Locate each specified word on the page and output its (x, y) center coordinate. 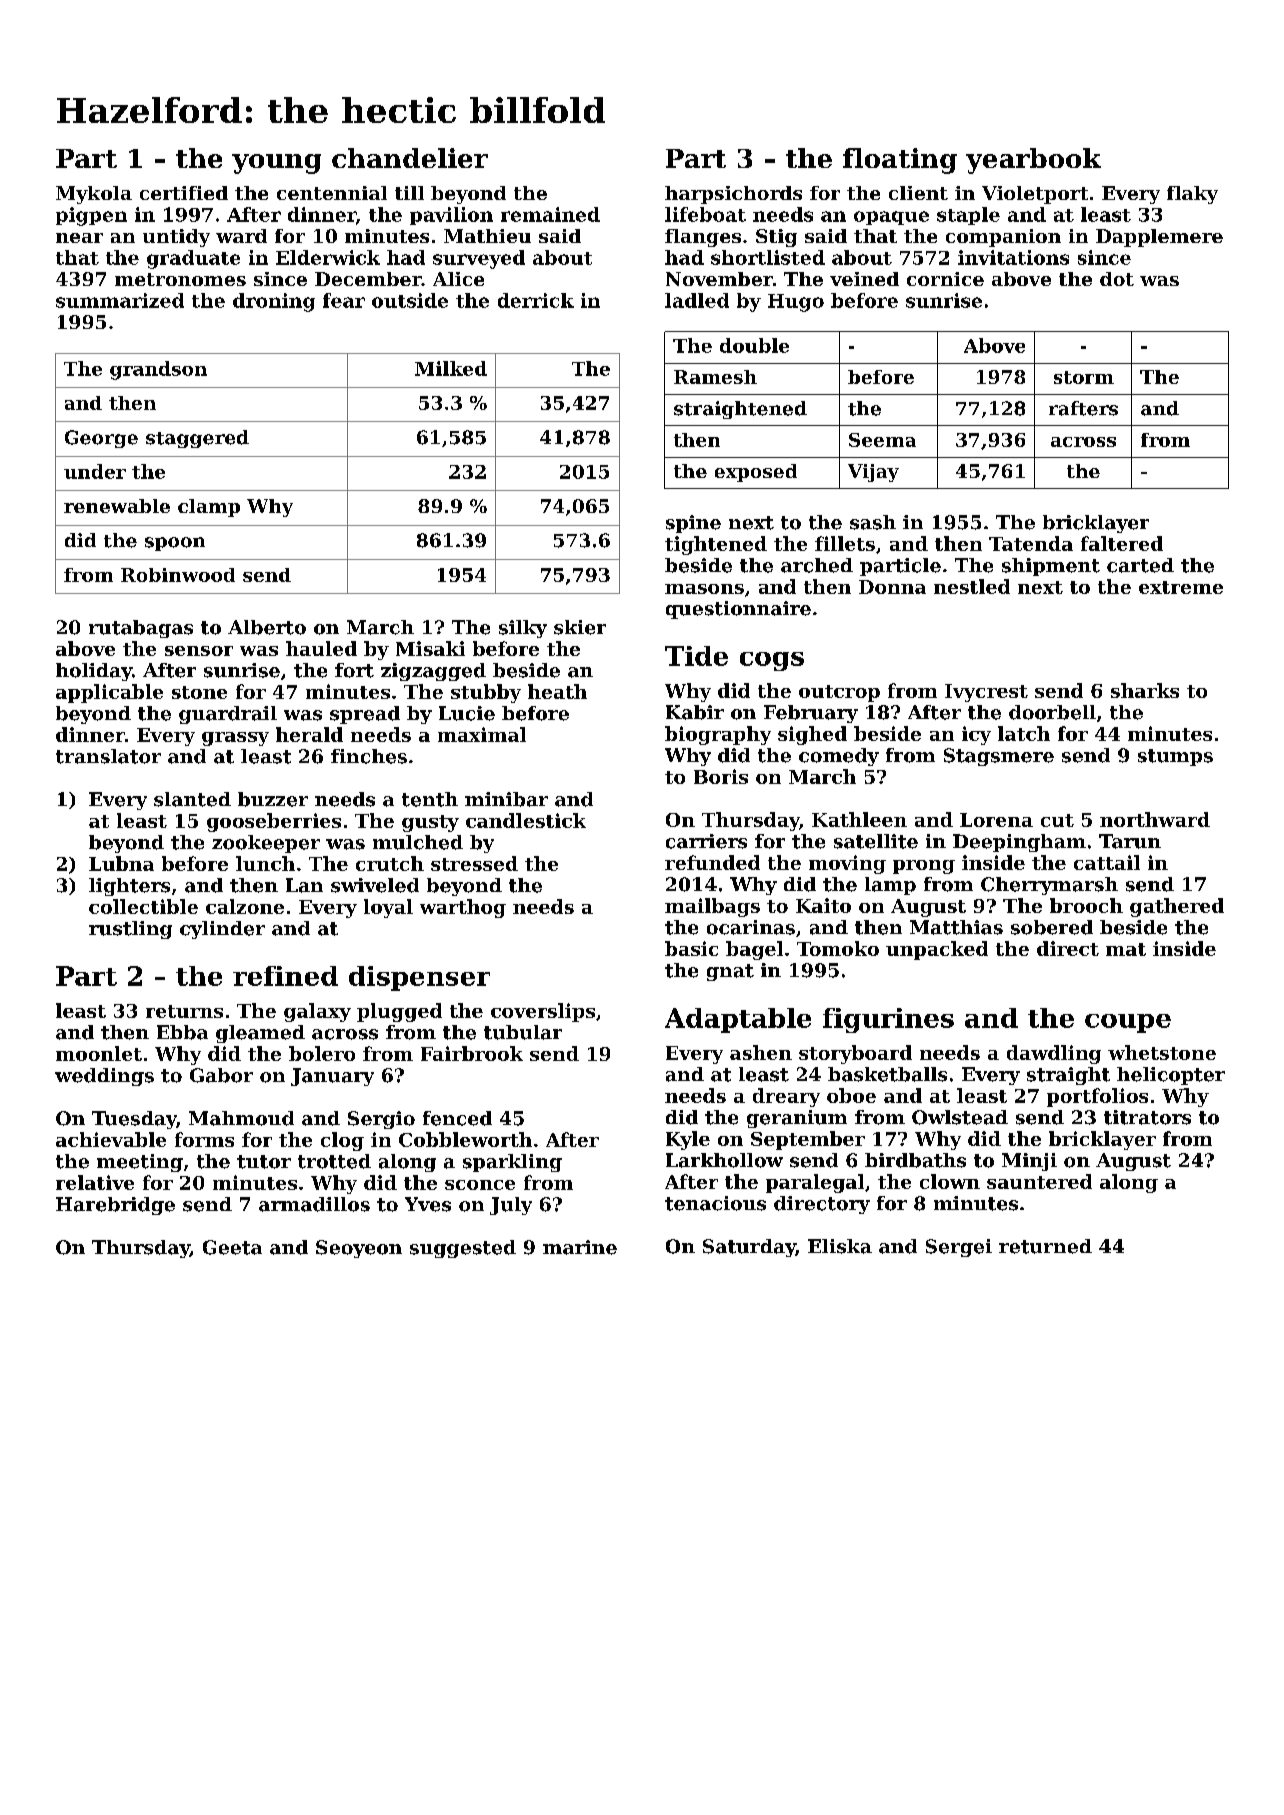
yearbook (1033, 161)
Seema (882, 440)
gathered (1177, 907)
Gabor (221, 1075)
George (101, 439)
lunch (265, 863)
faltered (1122, 543)
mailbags (712, 907)
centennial (332, 193)
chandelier (410, 158)
